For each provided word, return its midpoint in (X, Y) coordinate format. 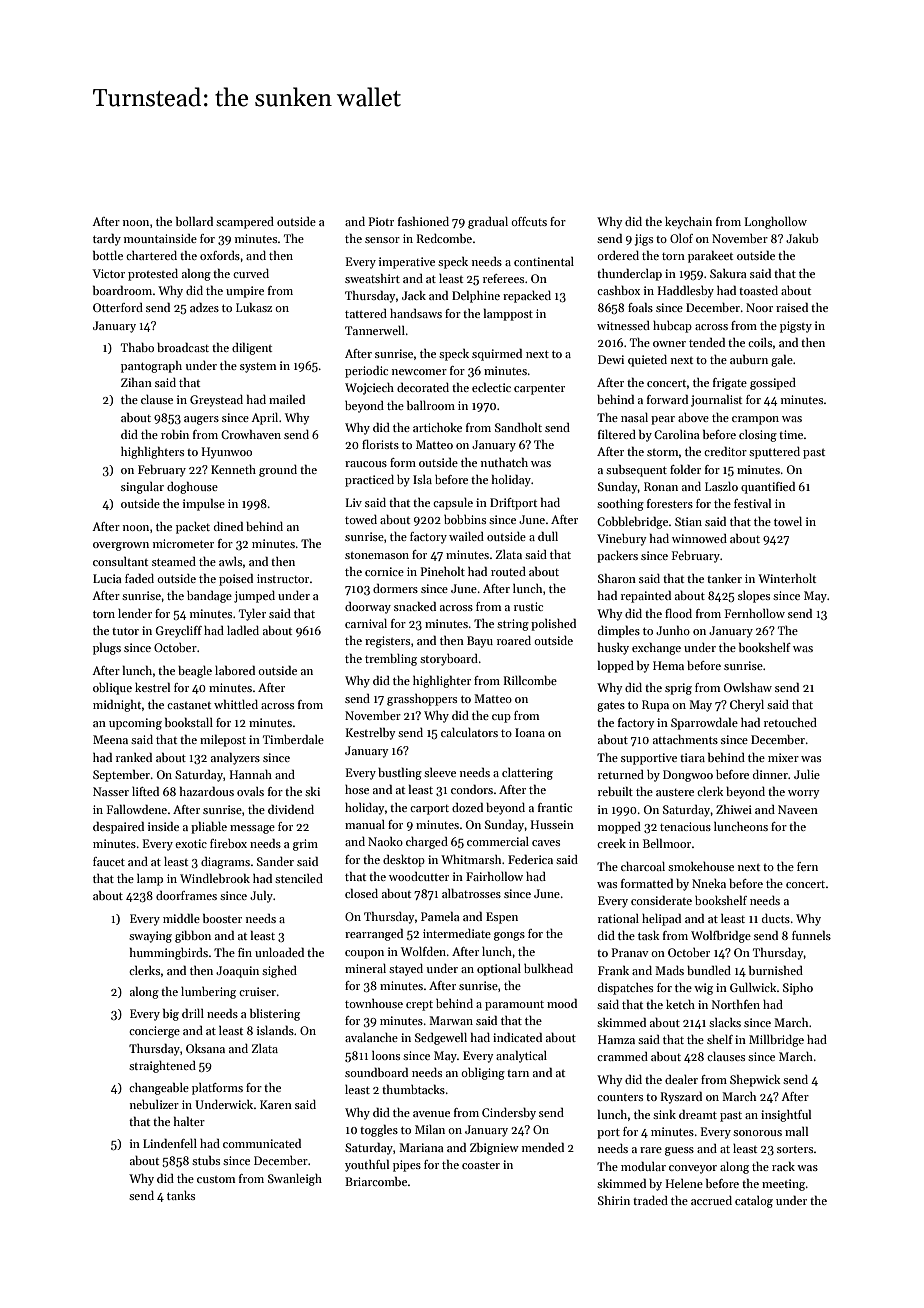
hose (357, 789)
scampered (245, 223)
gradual (488, 223)
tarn (518, 1073)
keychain (688, 223)
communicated (262, 1143)
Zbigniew (494, 1149)
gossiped (773, 384)
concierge (154, 1032)
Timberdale (293, 739)
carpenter (539, 390)
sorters (795, 1149)
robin (175, 434)
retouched (790, 722)
